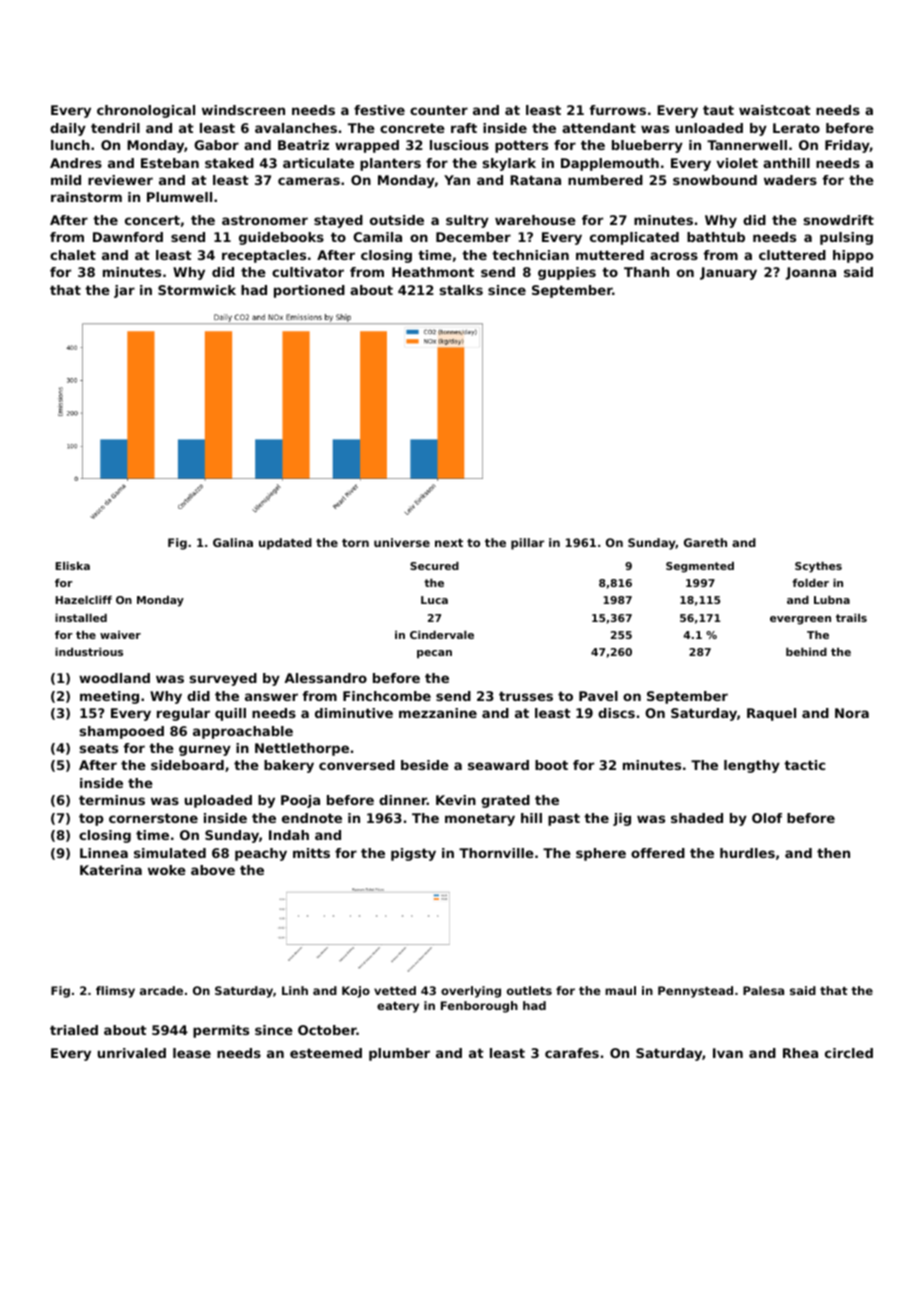 This page has height=1308, width=924. What do you see at coordinates (767, 818) in the page?
I see `Olof` at bounding box center [767, 818].
